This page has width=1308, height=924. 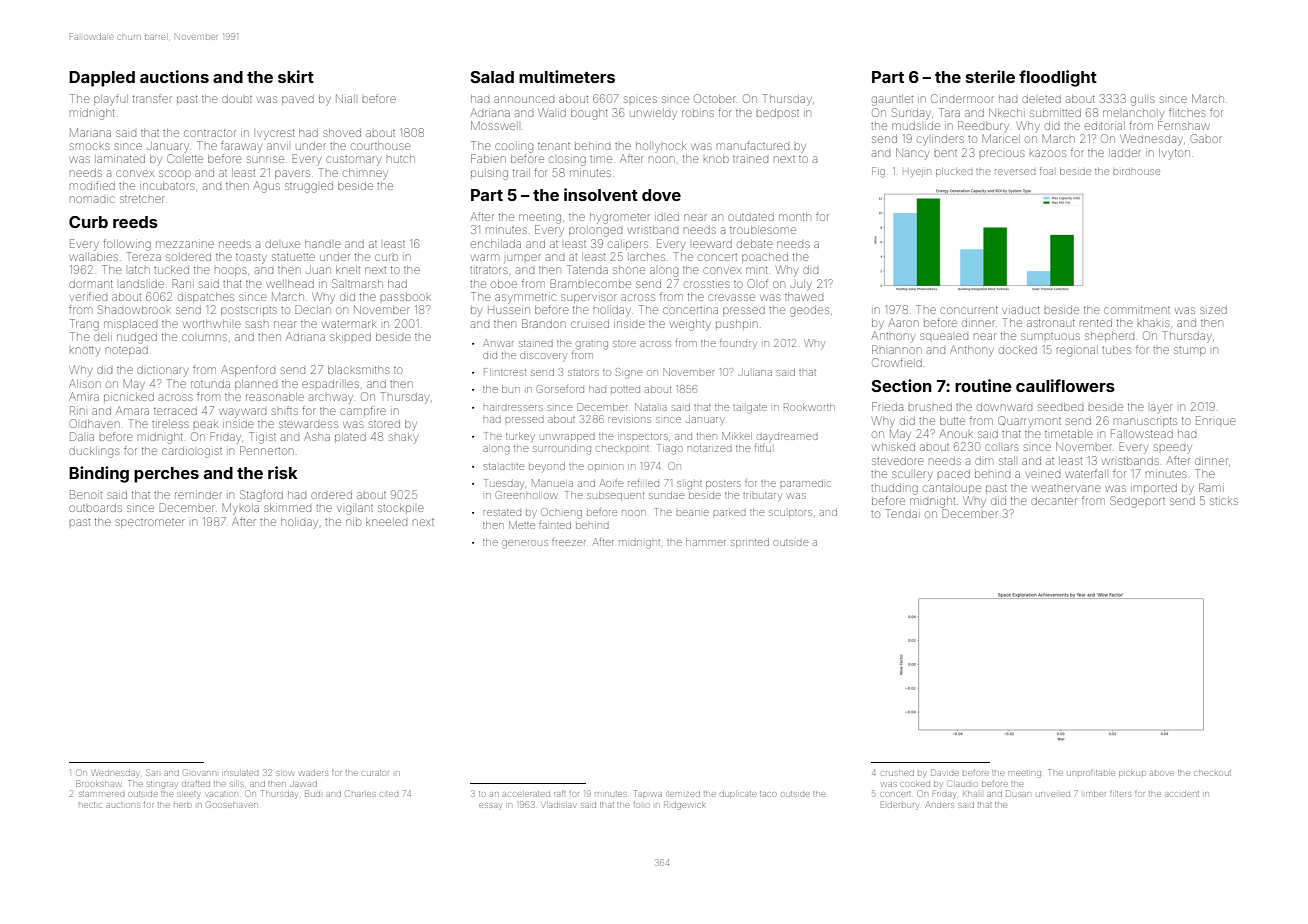 I want to click on Flintcrest, so click(x=505, y=372).
